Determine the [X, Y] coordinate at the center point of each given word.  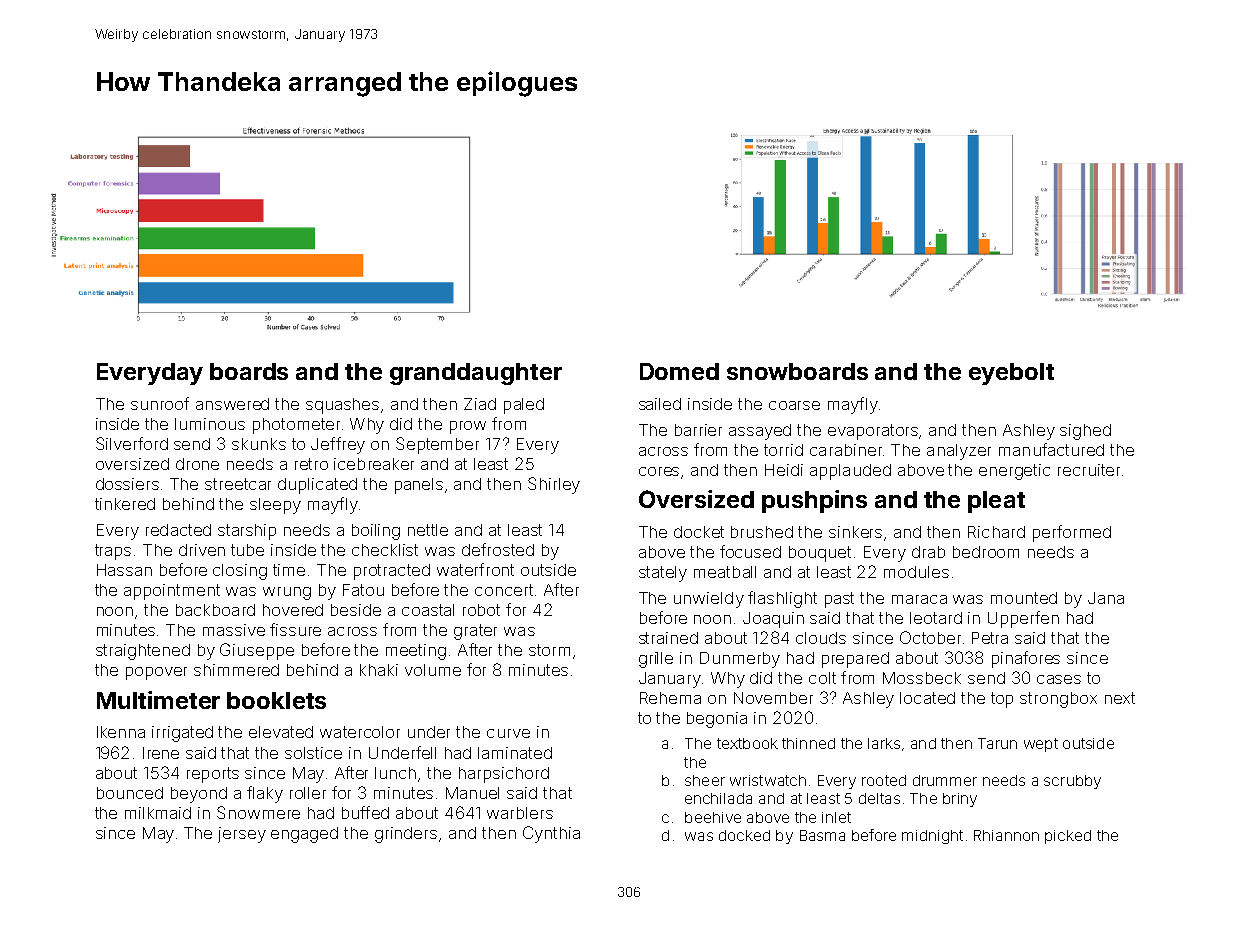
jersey [242, 835]
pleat [996, 502]
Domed [679, 371]
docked [744, 835]
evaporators [873, 432]
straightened [143, 652]
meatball [725, 572]
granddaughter [476, 374]
